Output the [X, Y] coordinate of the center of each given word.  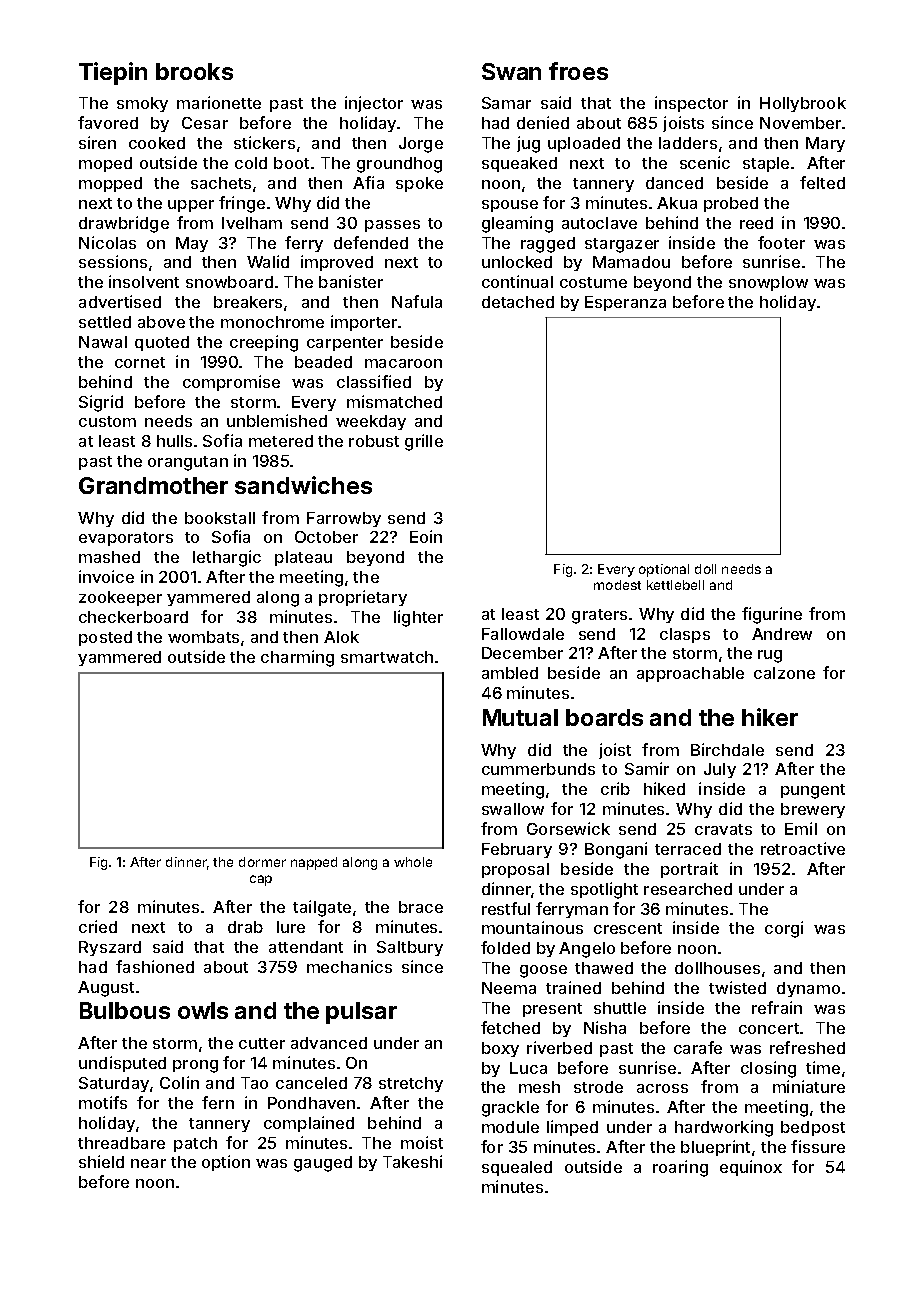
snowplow [768, 283]
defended [371, 242]
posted [105, 638]
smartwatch [387, 657]
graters [599, 616]
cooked [157, 143]
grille [424, 442]
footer [781, 242]
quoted [162, 343]
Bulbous [125, 1010]
